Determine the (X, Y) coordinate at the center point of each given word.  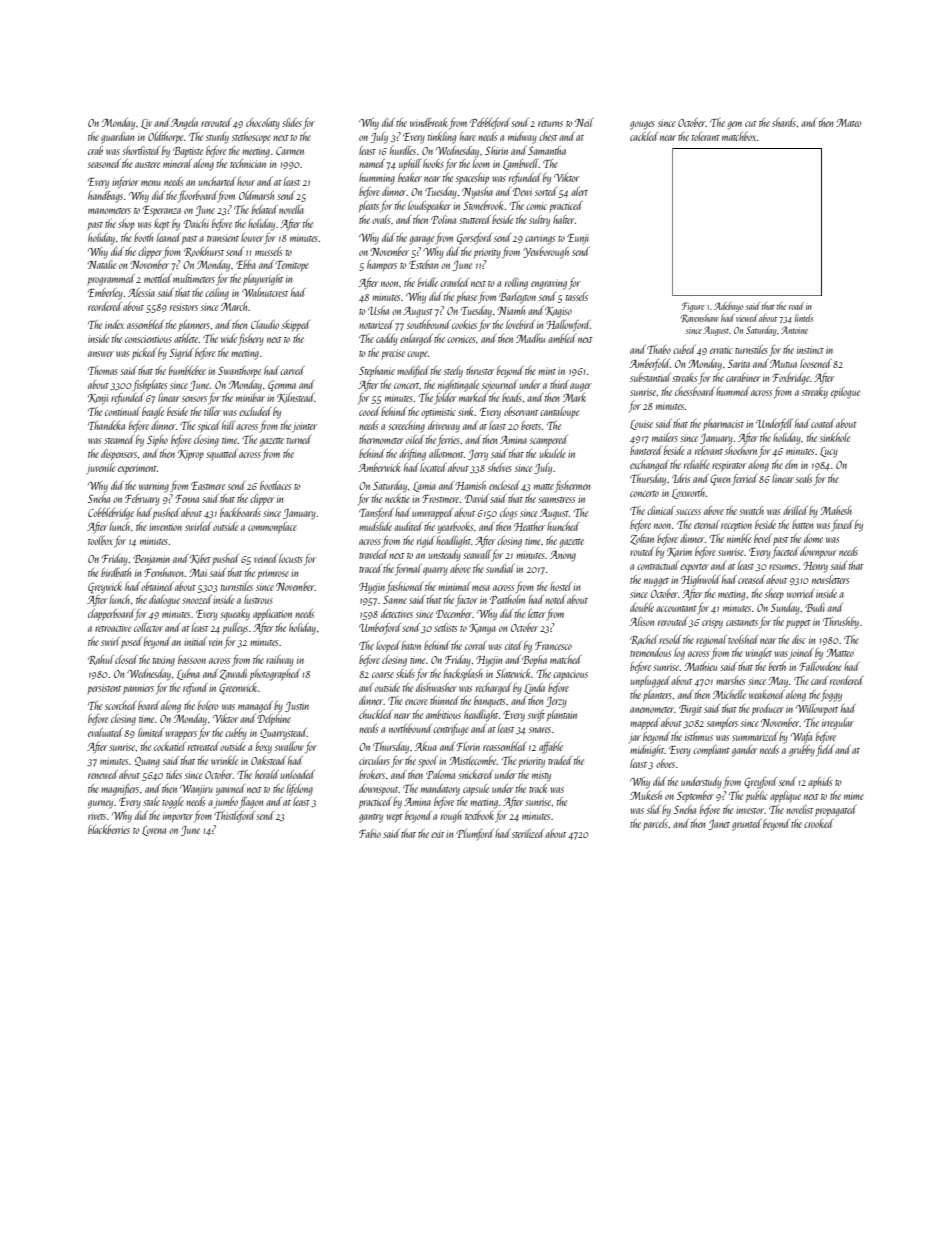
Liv (146, 124)
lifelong (300, 790)
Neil (584, 122)
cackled (644, 136)
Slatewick (514, 673)
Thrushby (841, 623)
